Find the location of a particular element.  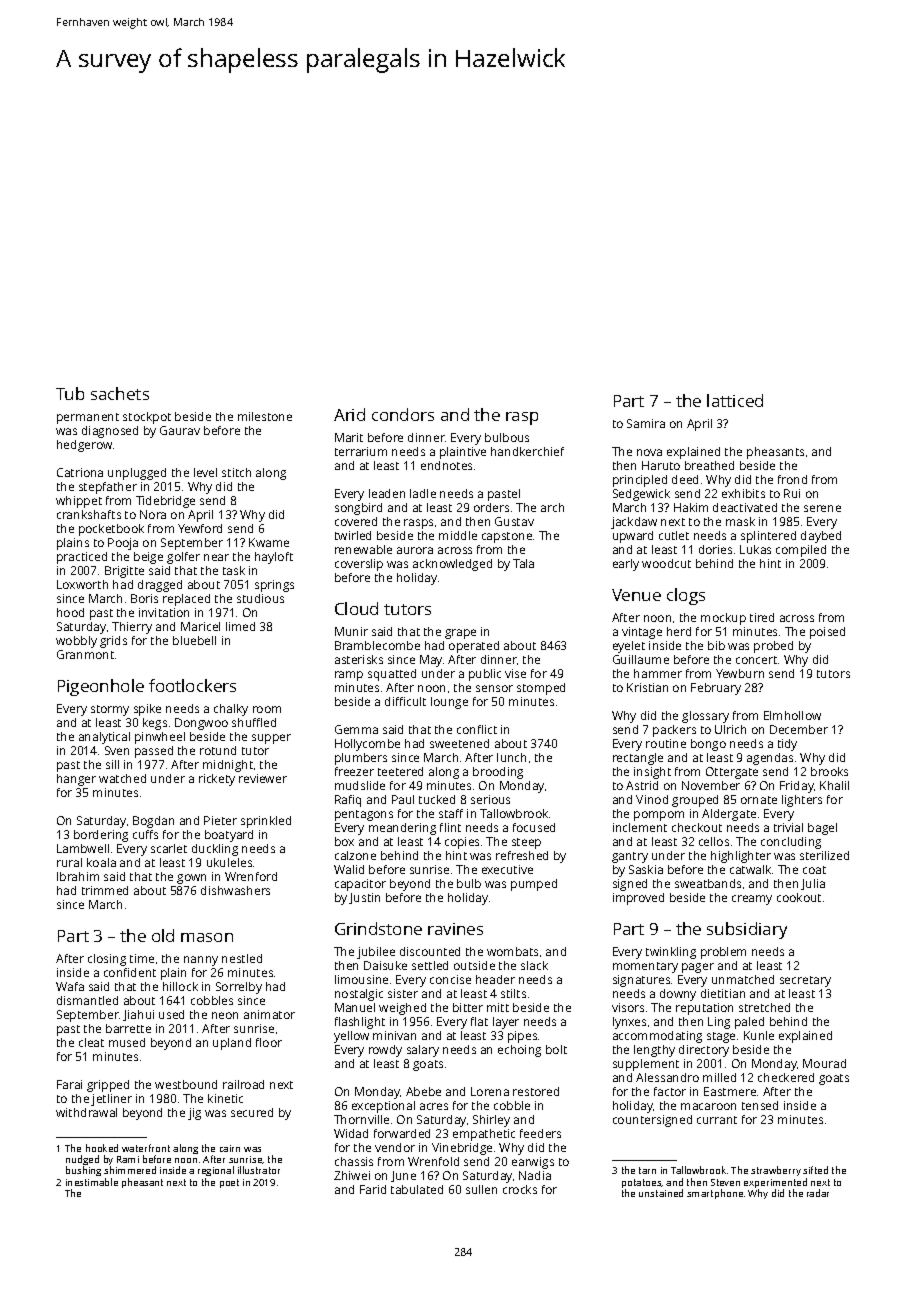

inestimable is located at coordinates (92, 1182).
